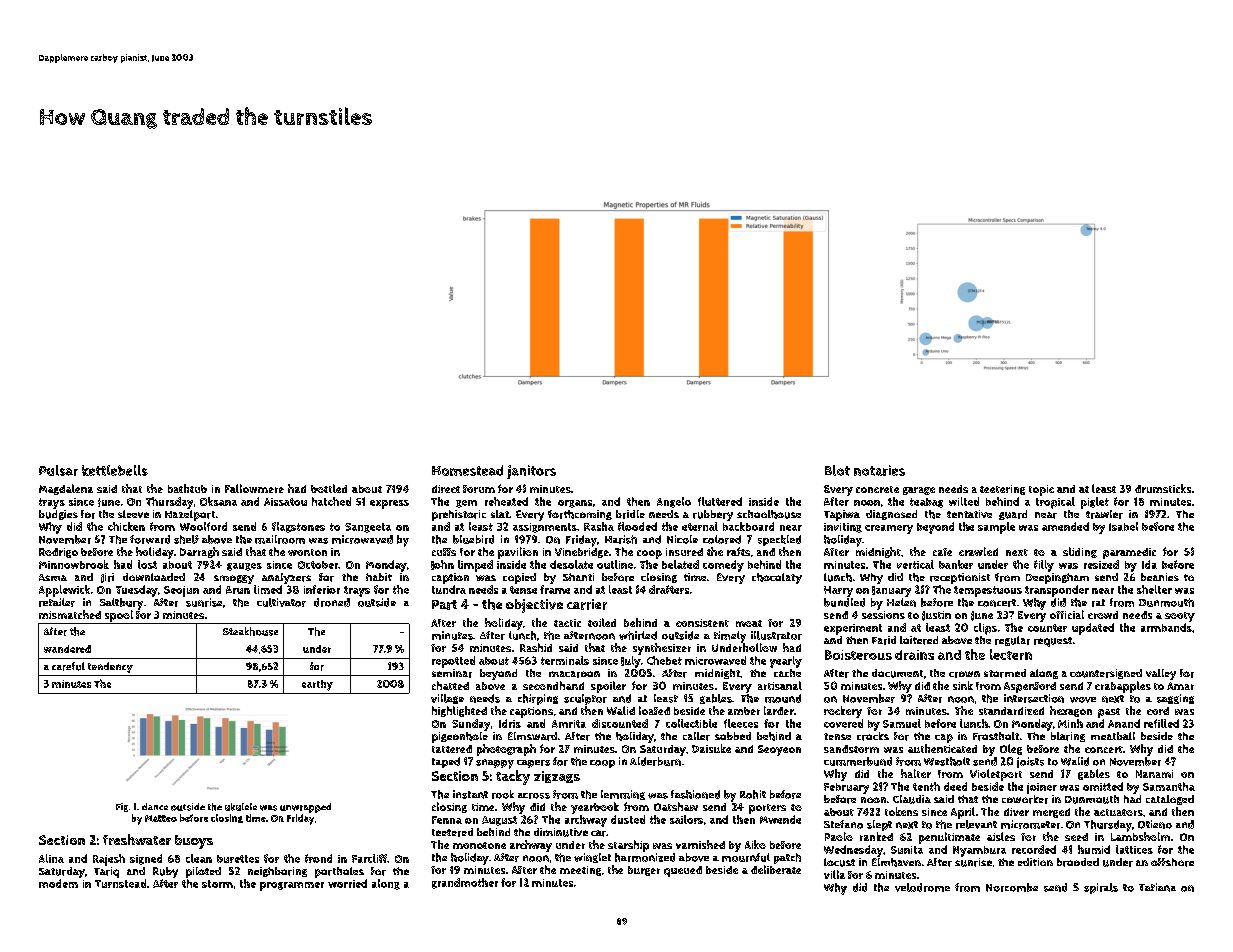  Describe the element at coordinates (738, 551) in the screenshot. I see `rafts` at that location.
